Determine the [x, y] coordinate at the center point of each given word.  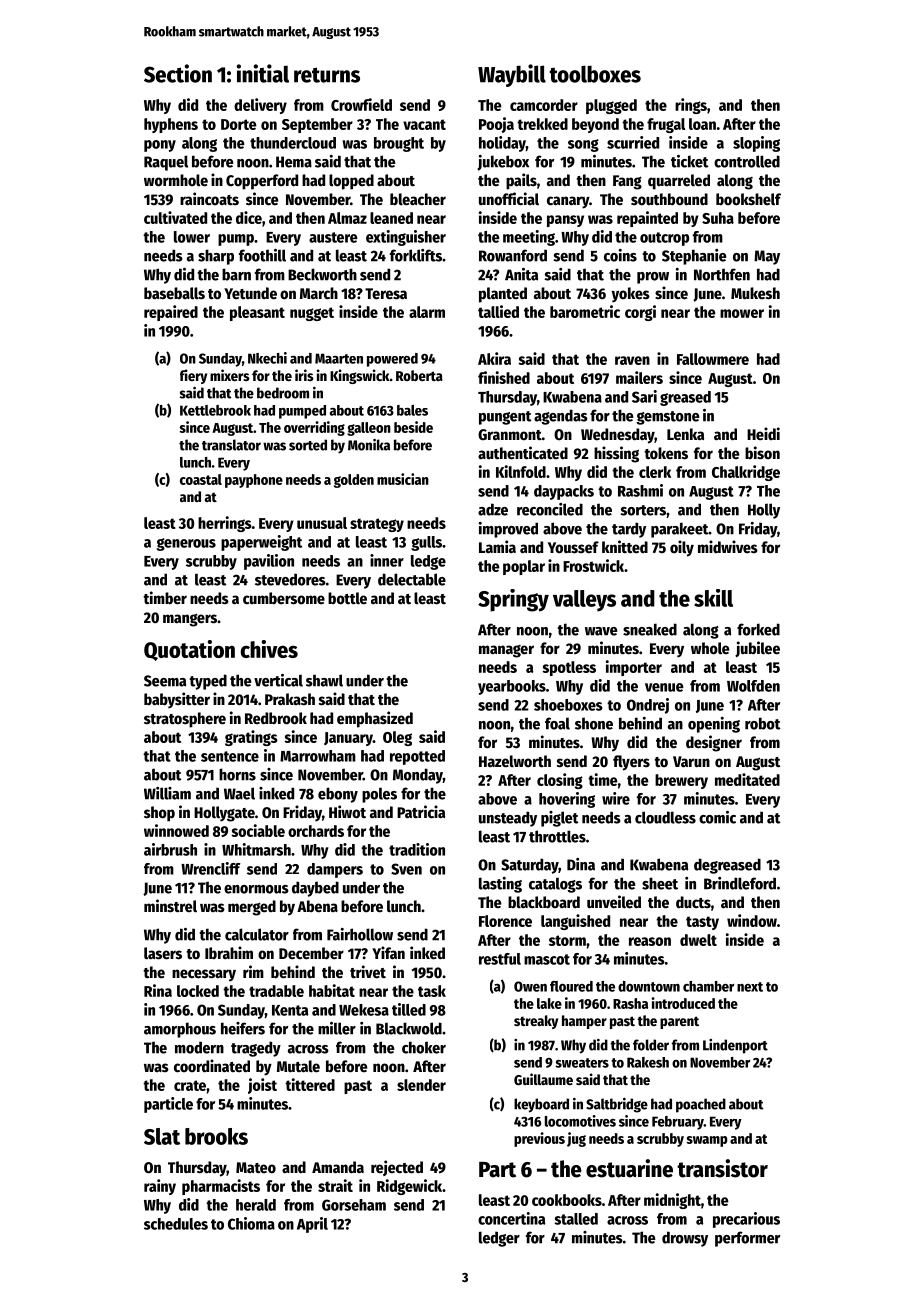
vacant [424, 124]
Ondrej [648, 706]
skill [713, 598]
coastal [201, 479]
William [167, 793]
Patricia [421, 812]
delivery [260, 106]
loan [702, 124]
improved [508, 530]
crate [190, 1085]
